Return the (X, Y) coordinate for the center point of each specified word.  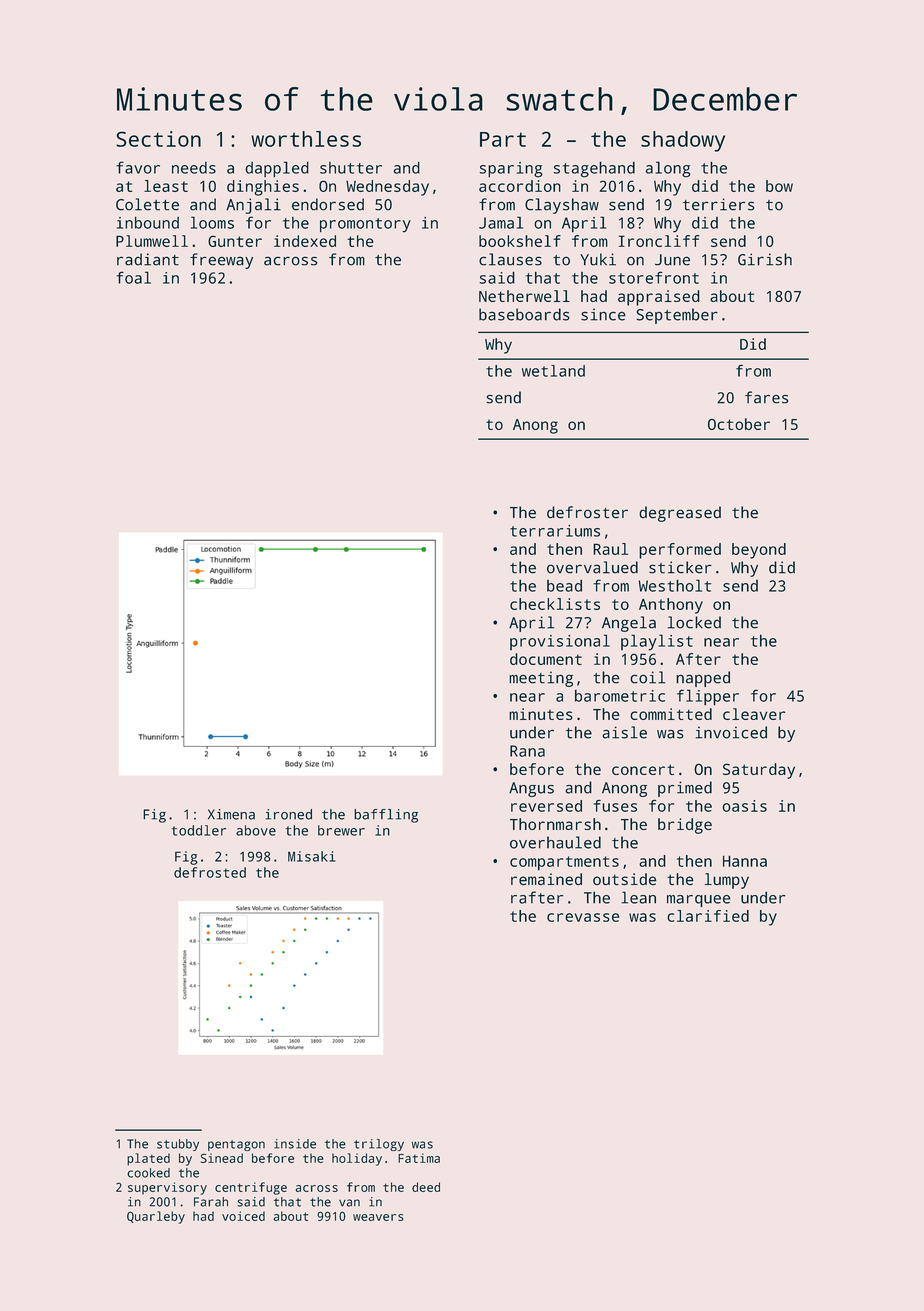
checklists (555, 604)
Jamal (501, 222)
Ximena (231, 814)
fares (766, 397)
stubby (178, 1145)
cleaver (754, 714)
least (166, 186)
